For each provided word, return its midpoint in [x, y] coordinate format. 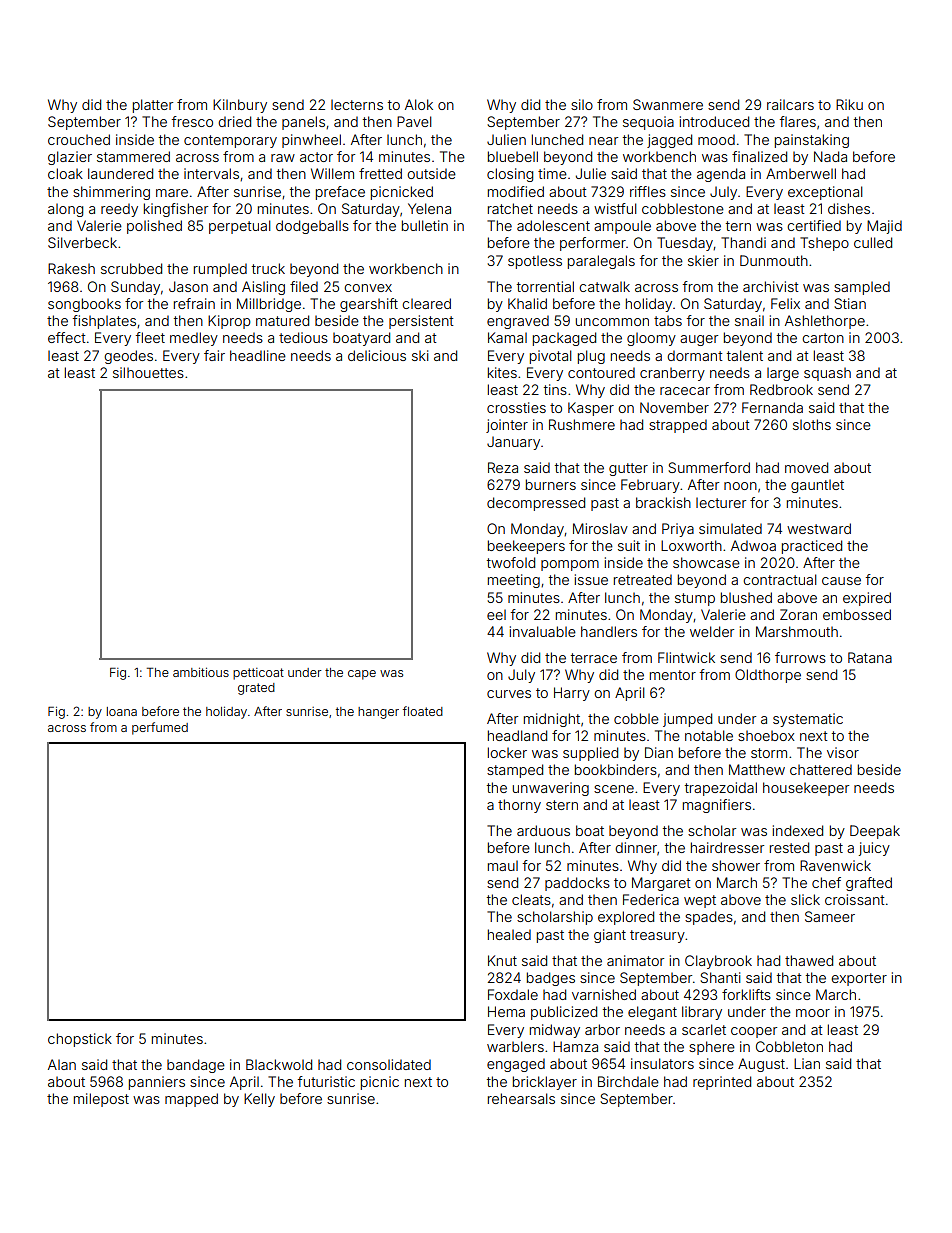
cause [841, 581]
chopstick [80, 1040]
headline [258, 355]
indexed [798, 830]
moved [806, 467]
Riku [849, 104]
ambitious [201, 672]
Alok [419, 104]
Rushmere [582, 424]
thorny [519, 806]
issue [591, 579]
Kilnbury [240, 106]
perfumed [160, 728]
